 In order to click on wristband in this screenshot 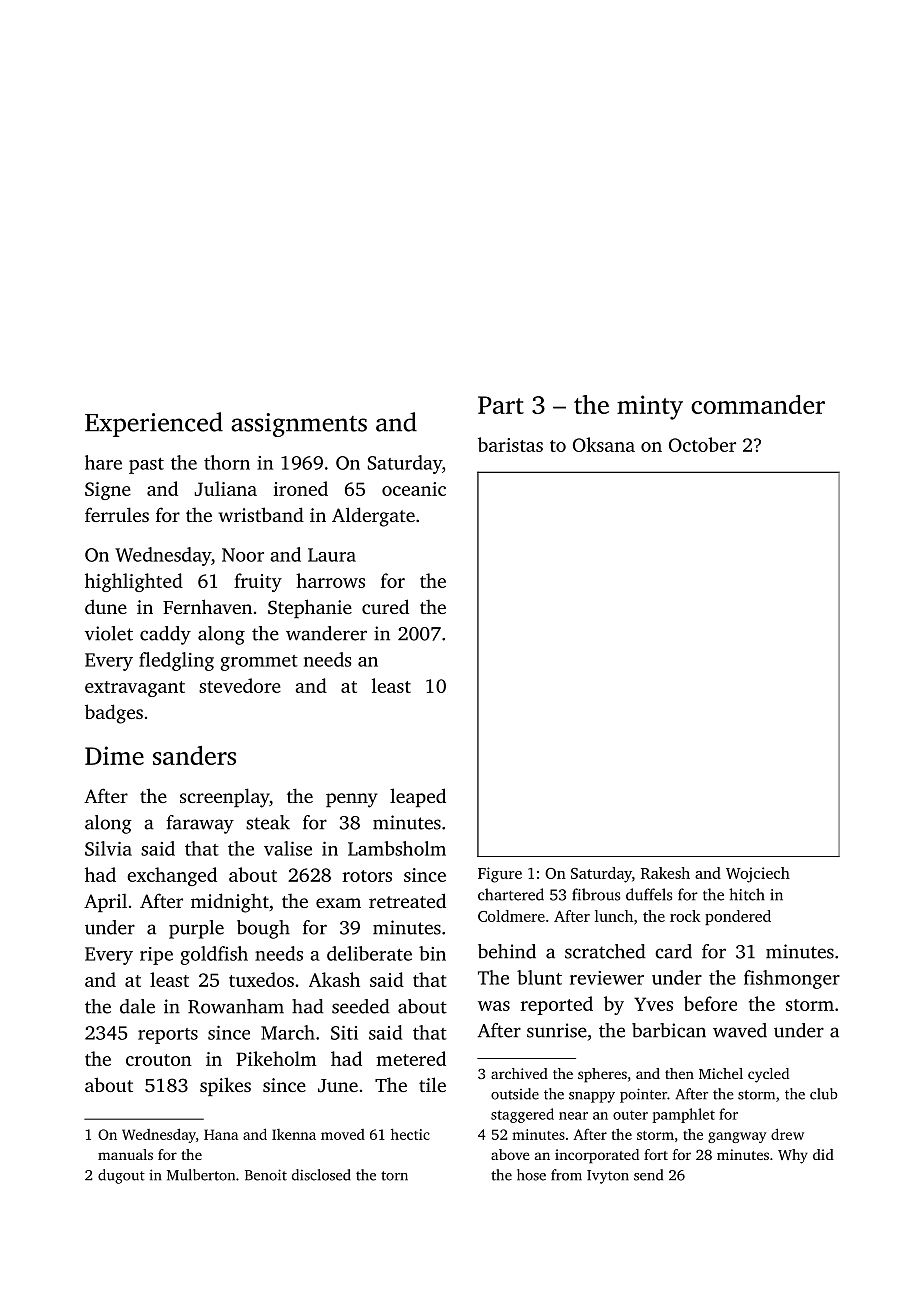, I will do `click(261, 514)`.
